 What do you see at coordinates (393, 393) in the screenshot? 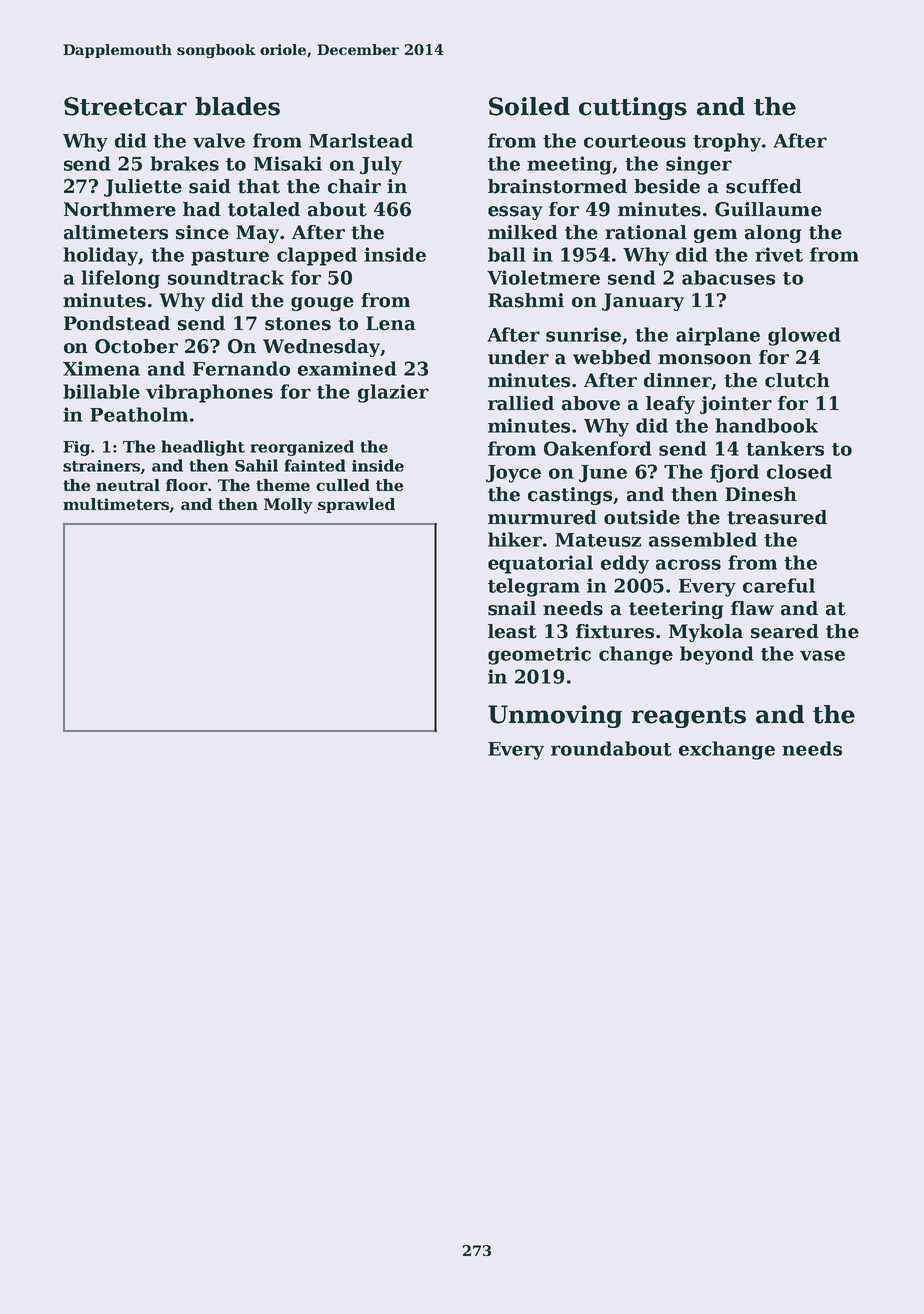
I see `glazier` at bounding box center [393, 393].
